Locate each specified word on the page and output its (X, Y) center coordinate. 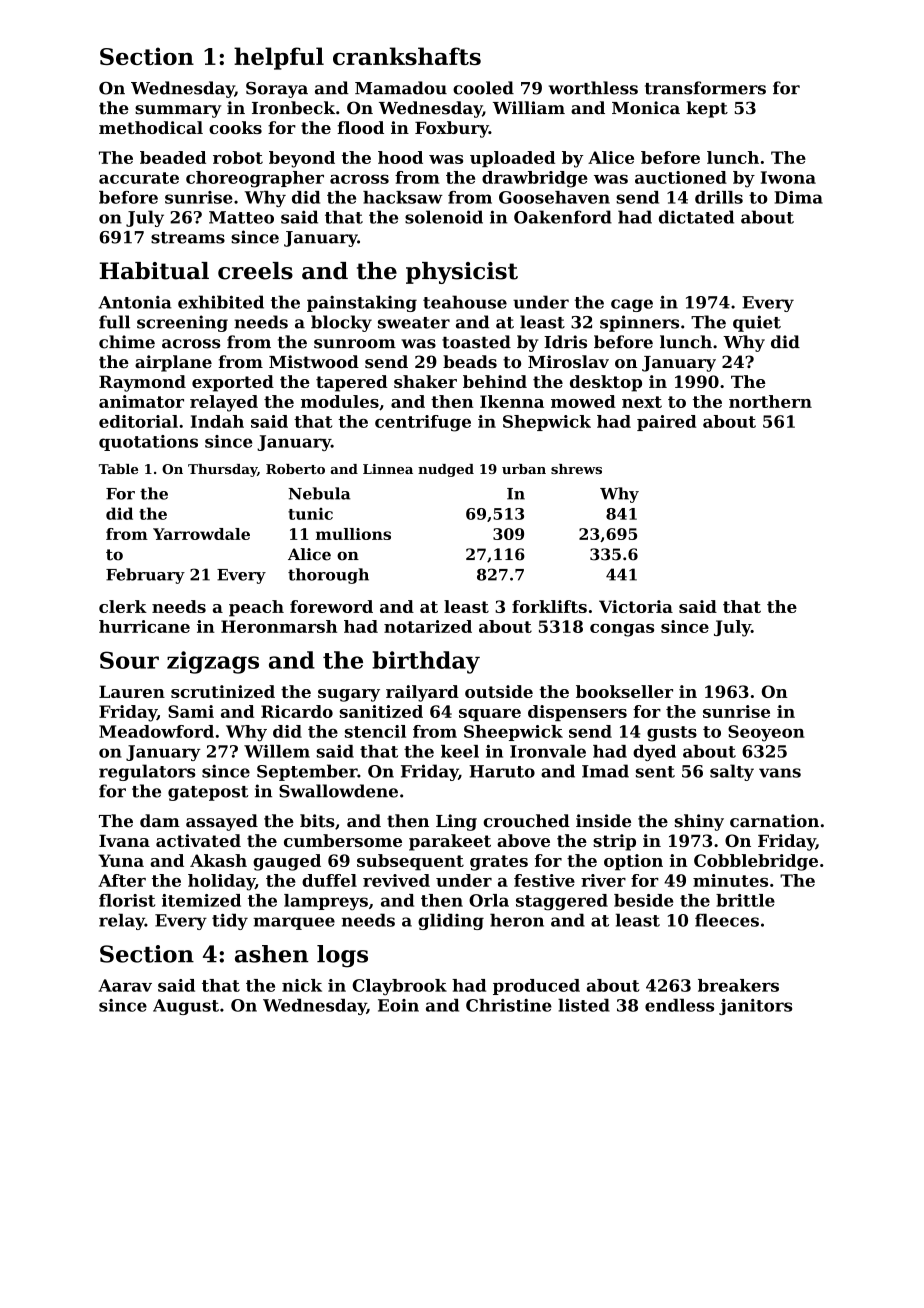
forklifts (549, 606)
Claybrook (399, 987)
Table (118, 469)
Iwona (788, 177)
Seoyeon (766, 733)
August (186, 1007)
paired (666, 423)
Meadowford (156, 731)
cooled (483, 88)
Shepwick (547, 423)
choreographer (255, 179)
